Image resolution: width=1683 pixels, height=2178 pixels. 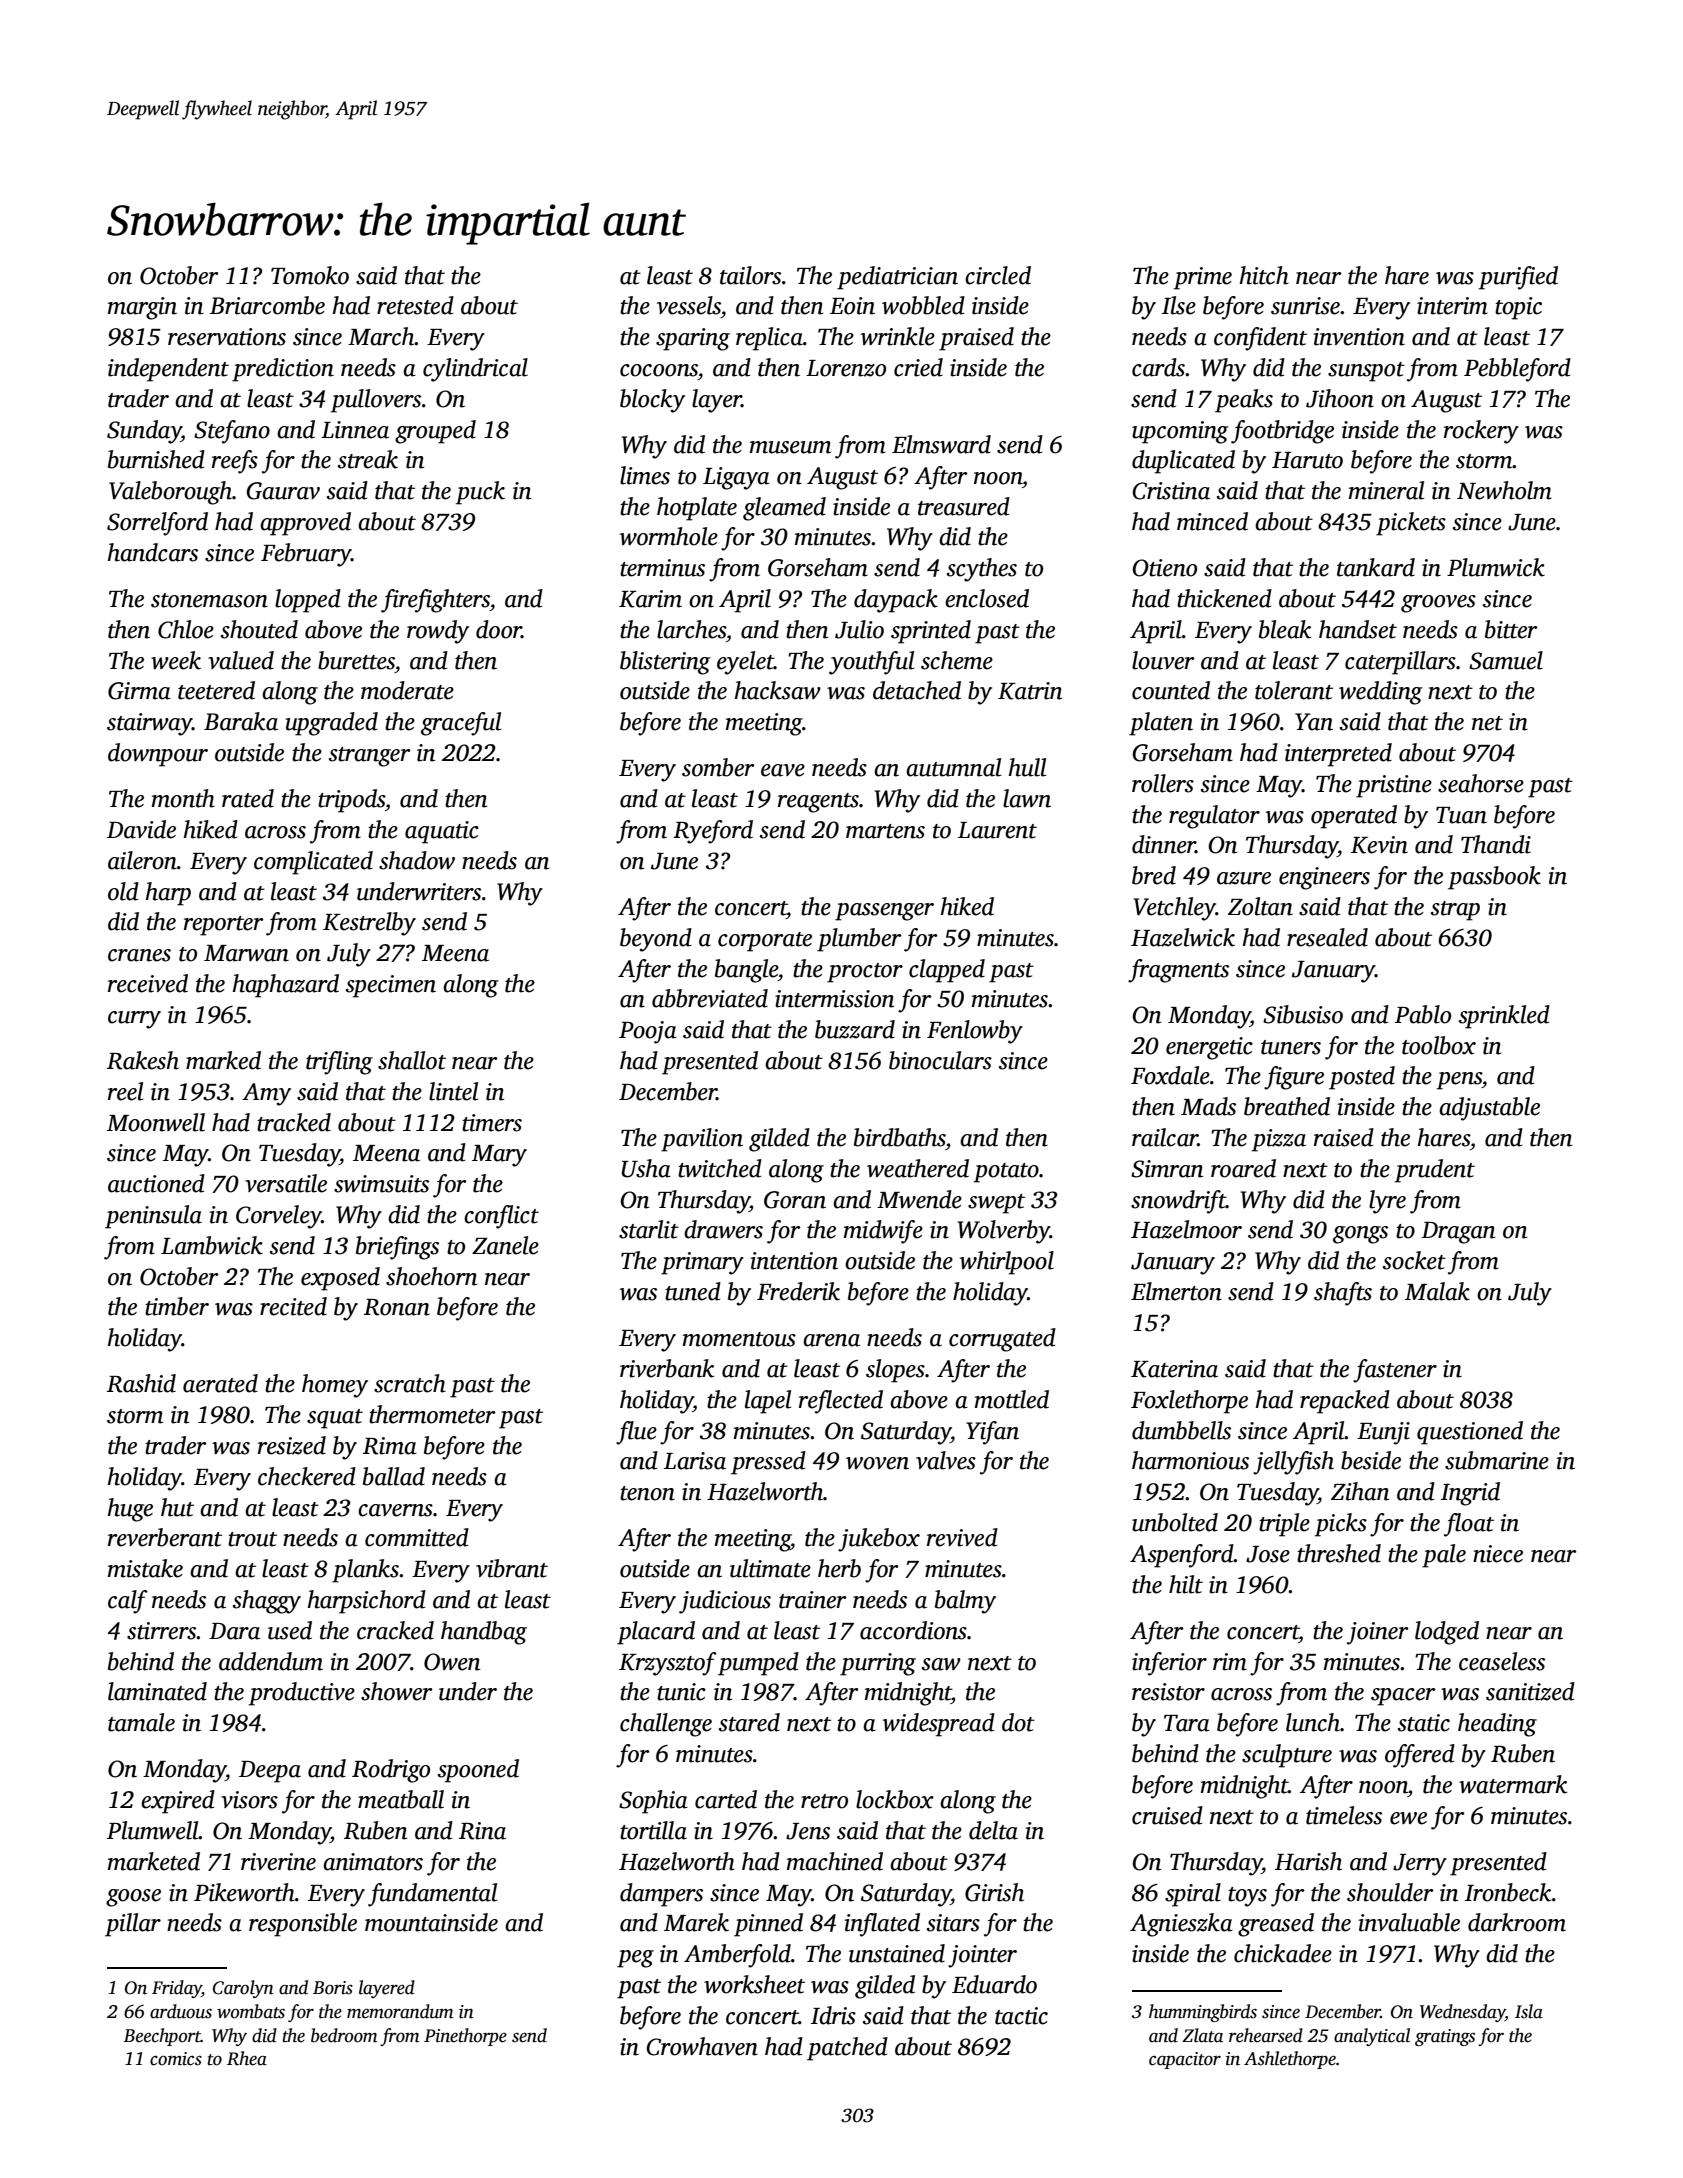 What do you see at coordinates (432, 1895) in the screenshot?
I see `fundamental` at bounding box center [432, 1895].
